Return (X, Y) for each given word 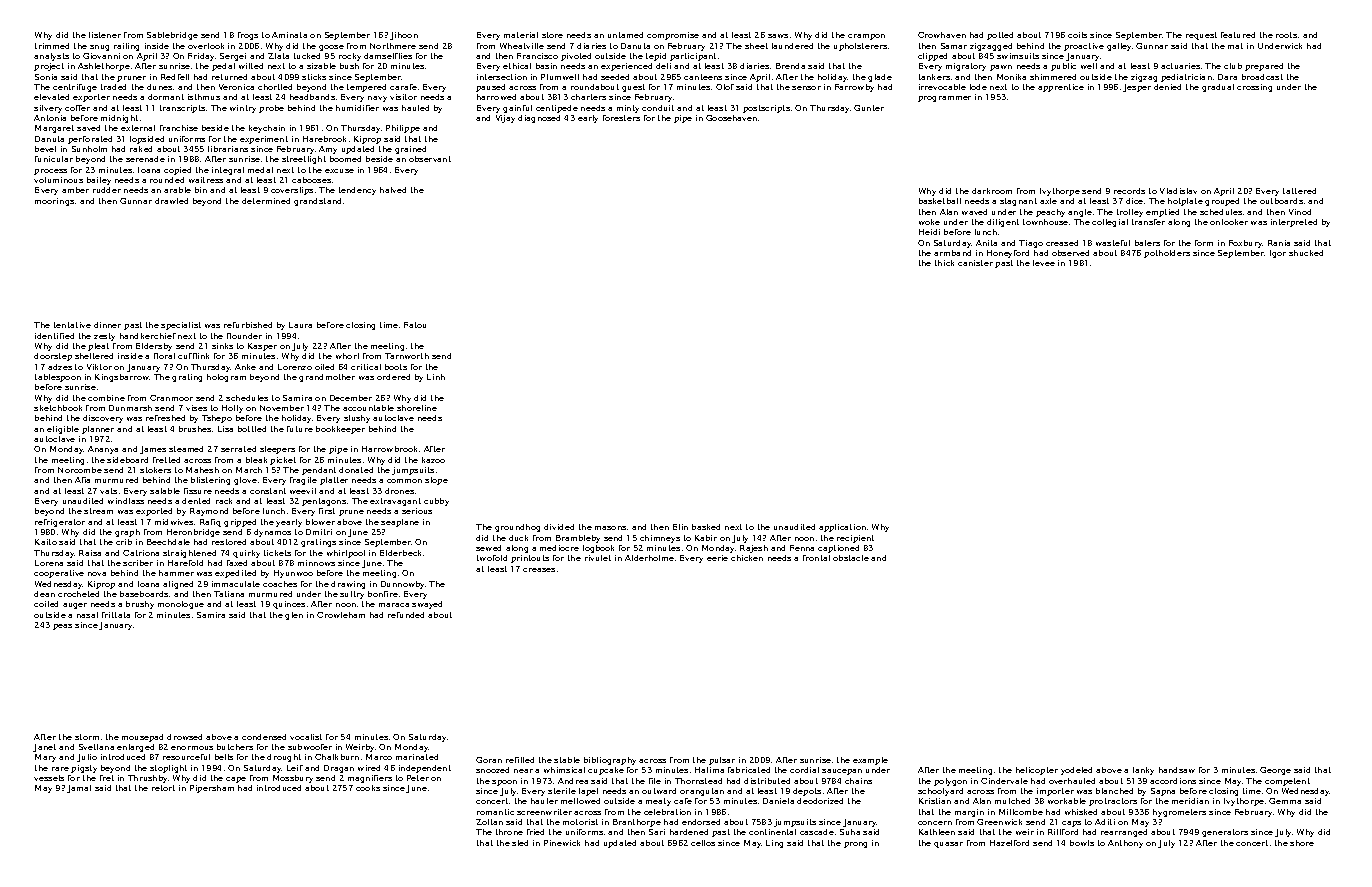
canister (975, 263)
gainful (517, 109)
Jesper (1137, 88)
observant (430, 159)
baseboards (144, 594)
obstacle (851, 558)
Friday (201, 57)
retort (163, 788)
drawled (171, 201)
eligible (63, 430)
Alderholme (649, 558)
